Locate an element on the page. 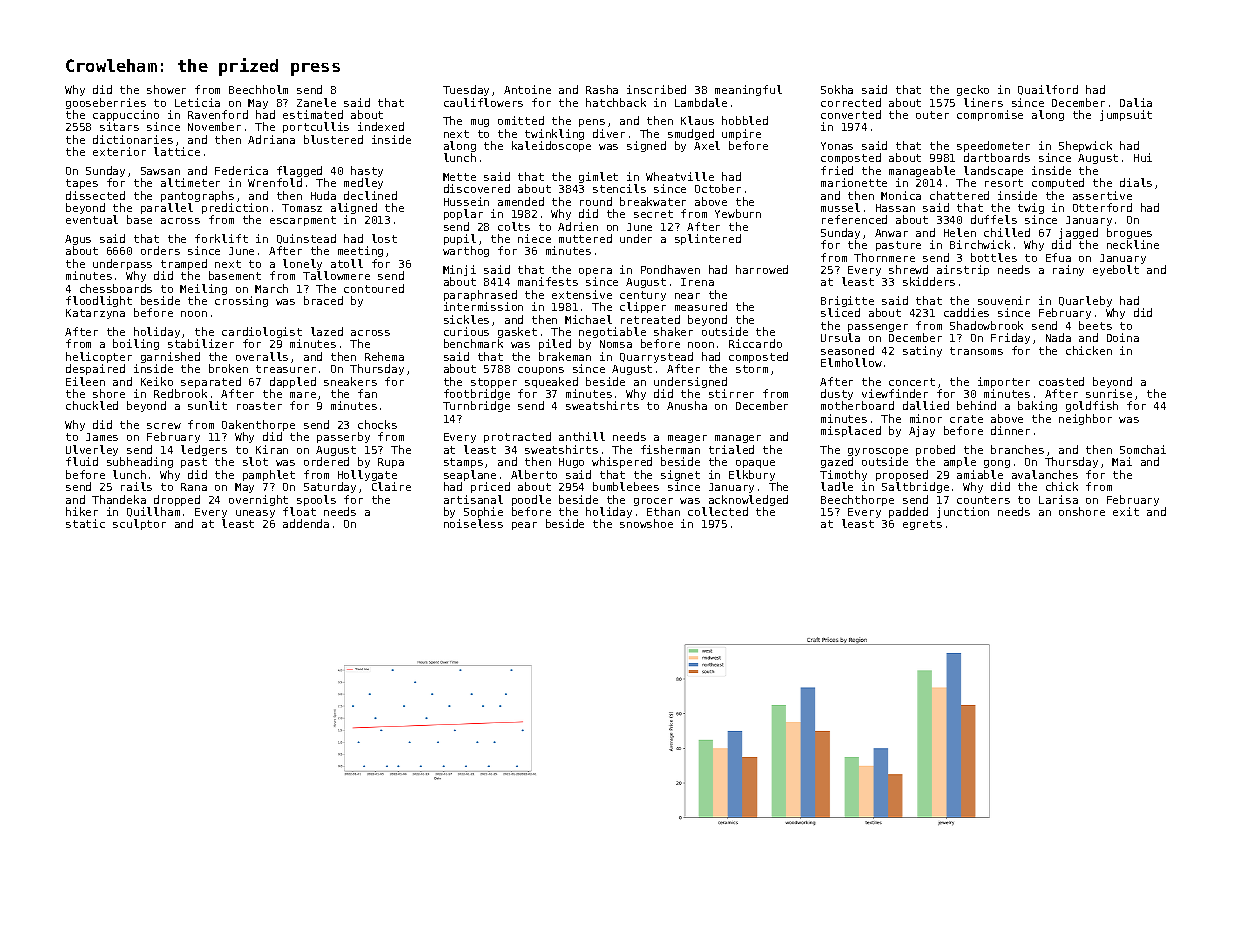 This page has width=1233, height=952. Meiling is located at coordinates (203, 289).
